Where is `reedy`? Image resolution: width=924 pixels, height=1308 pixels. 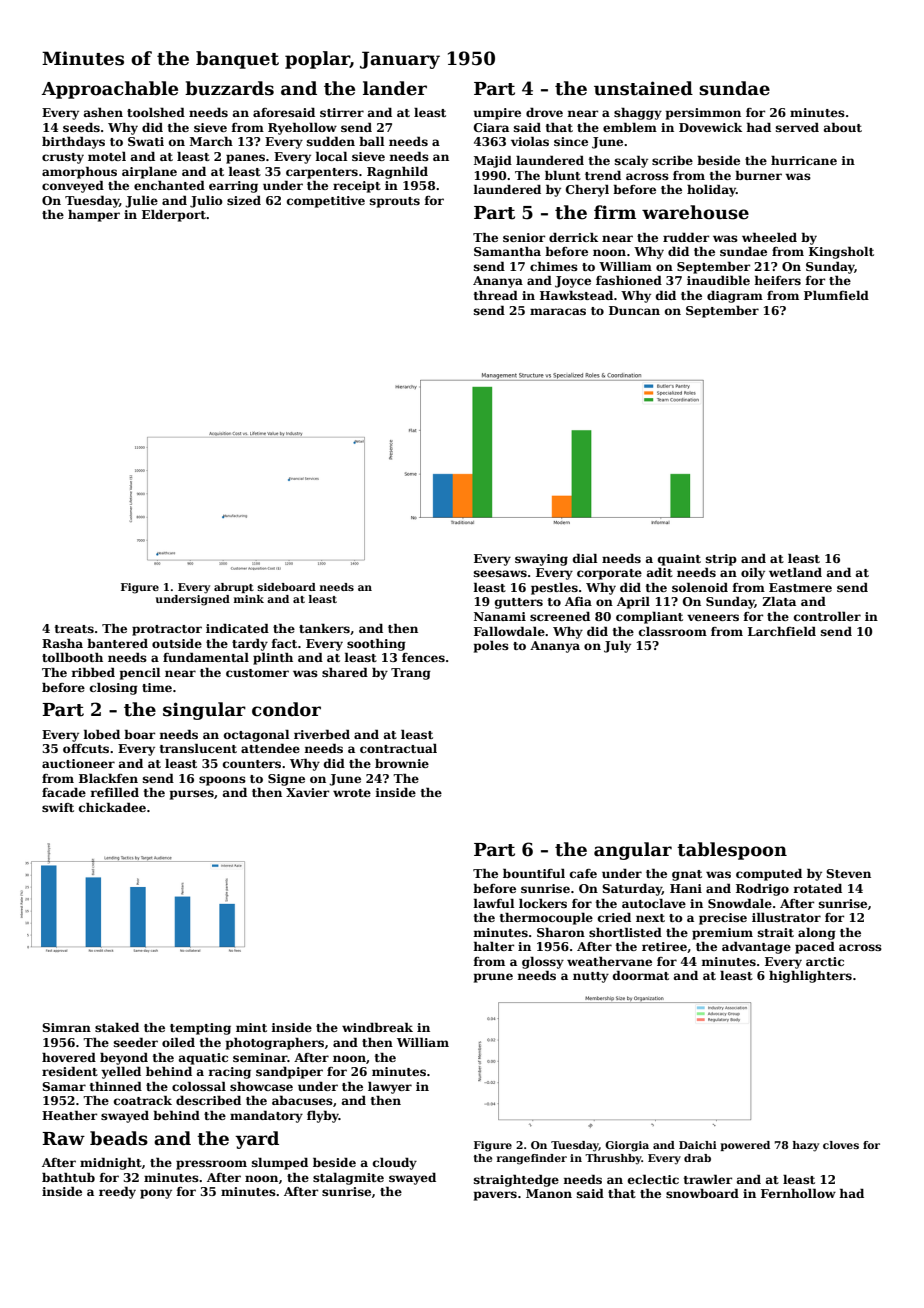 reedy is located at coordinates (117, 1193).
